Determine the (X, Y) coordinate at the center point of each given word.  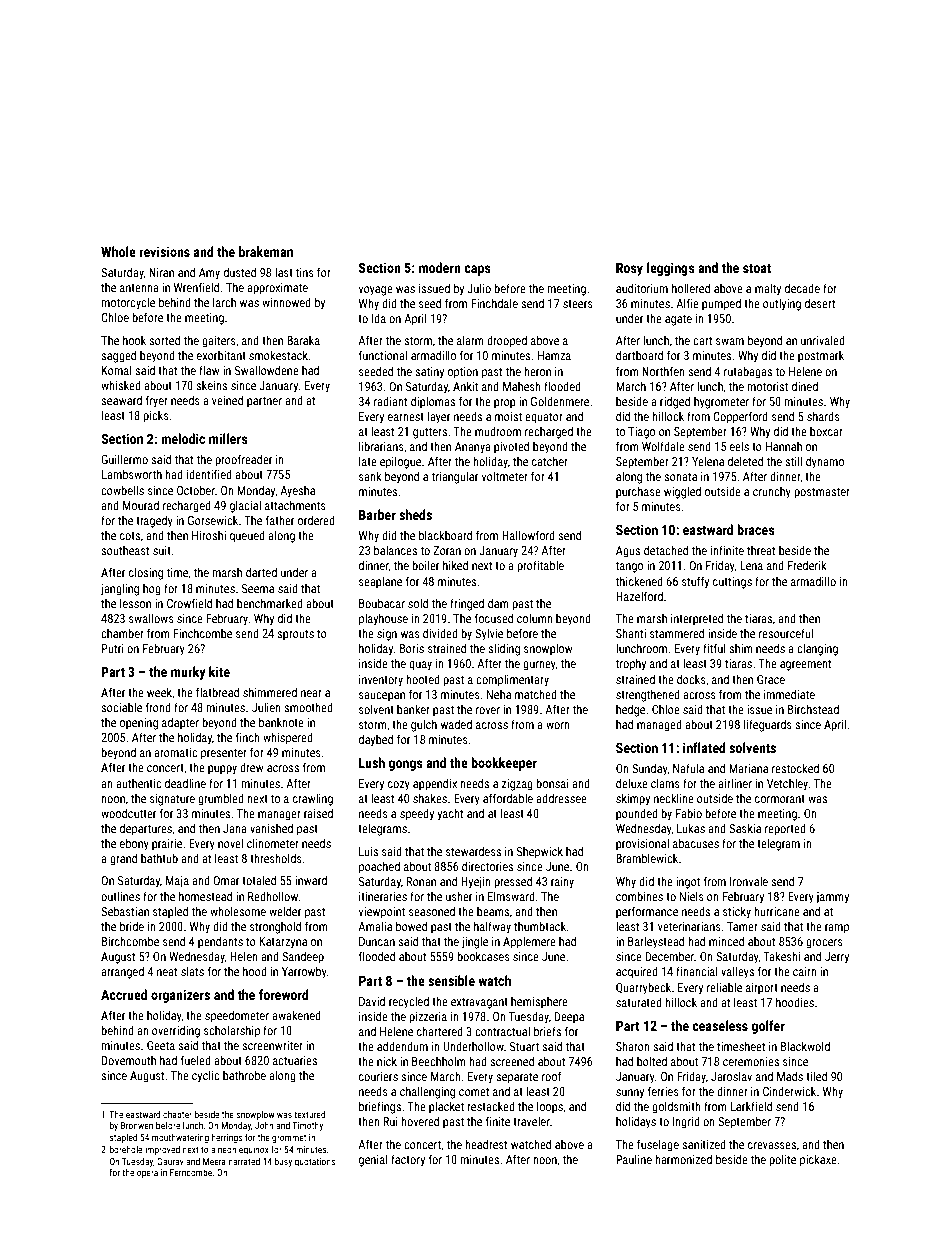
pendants (220, 942)
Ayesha (297, 492)
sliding (504, 649)
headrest (486, 1144)
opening (139, 724)
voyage (376, 291)
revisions (164, 251)
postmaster (822, 493)
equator (544, 418)
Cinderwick (789, 1091)
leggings (670, 269)
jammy (832, 898)
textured (309, 1114)
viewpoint (382, 913)
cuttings (732, 583)
